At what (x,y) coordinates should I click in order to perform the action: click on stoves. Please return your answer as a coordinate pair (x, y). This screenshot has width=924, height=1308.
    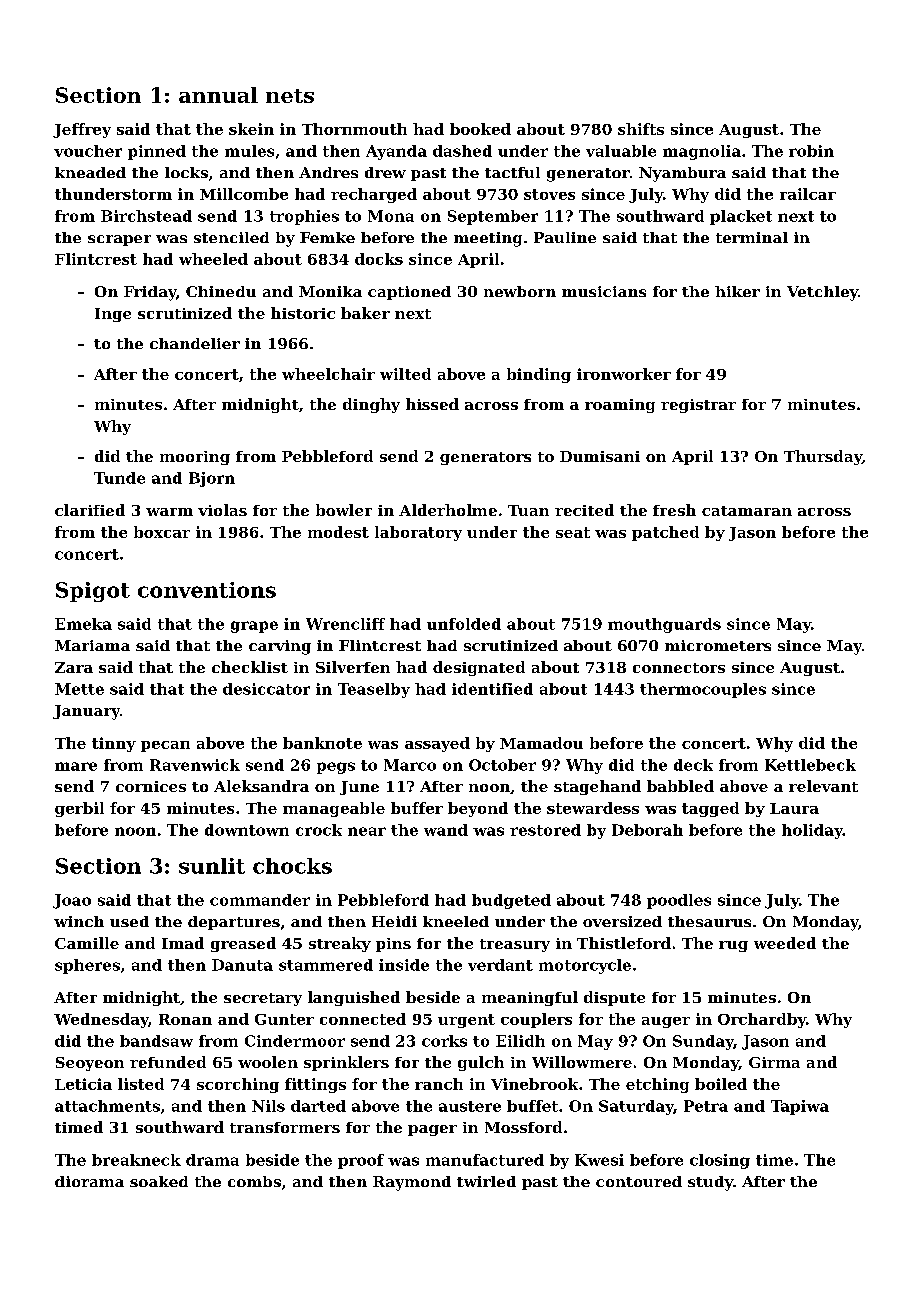
    Looking at the image, I should click on (549, 194).
